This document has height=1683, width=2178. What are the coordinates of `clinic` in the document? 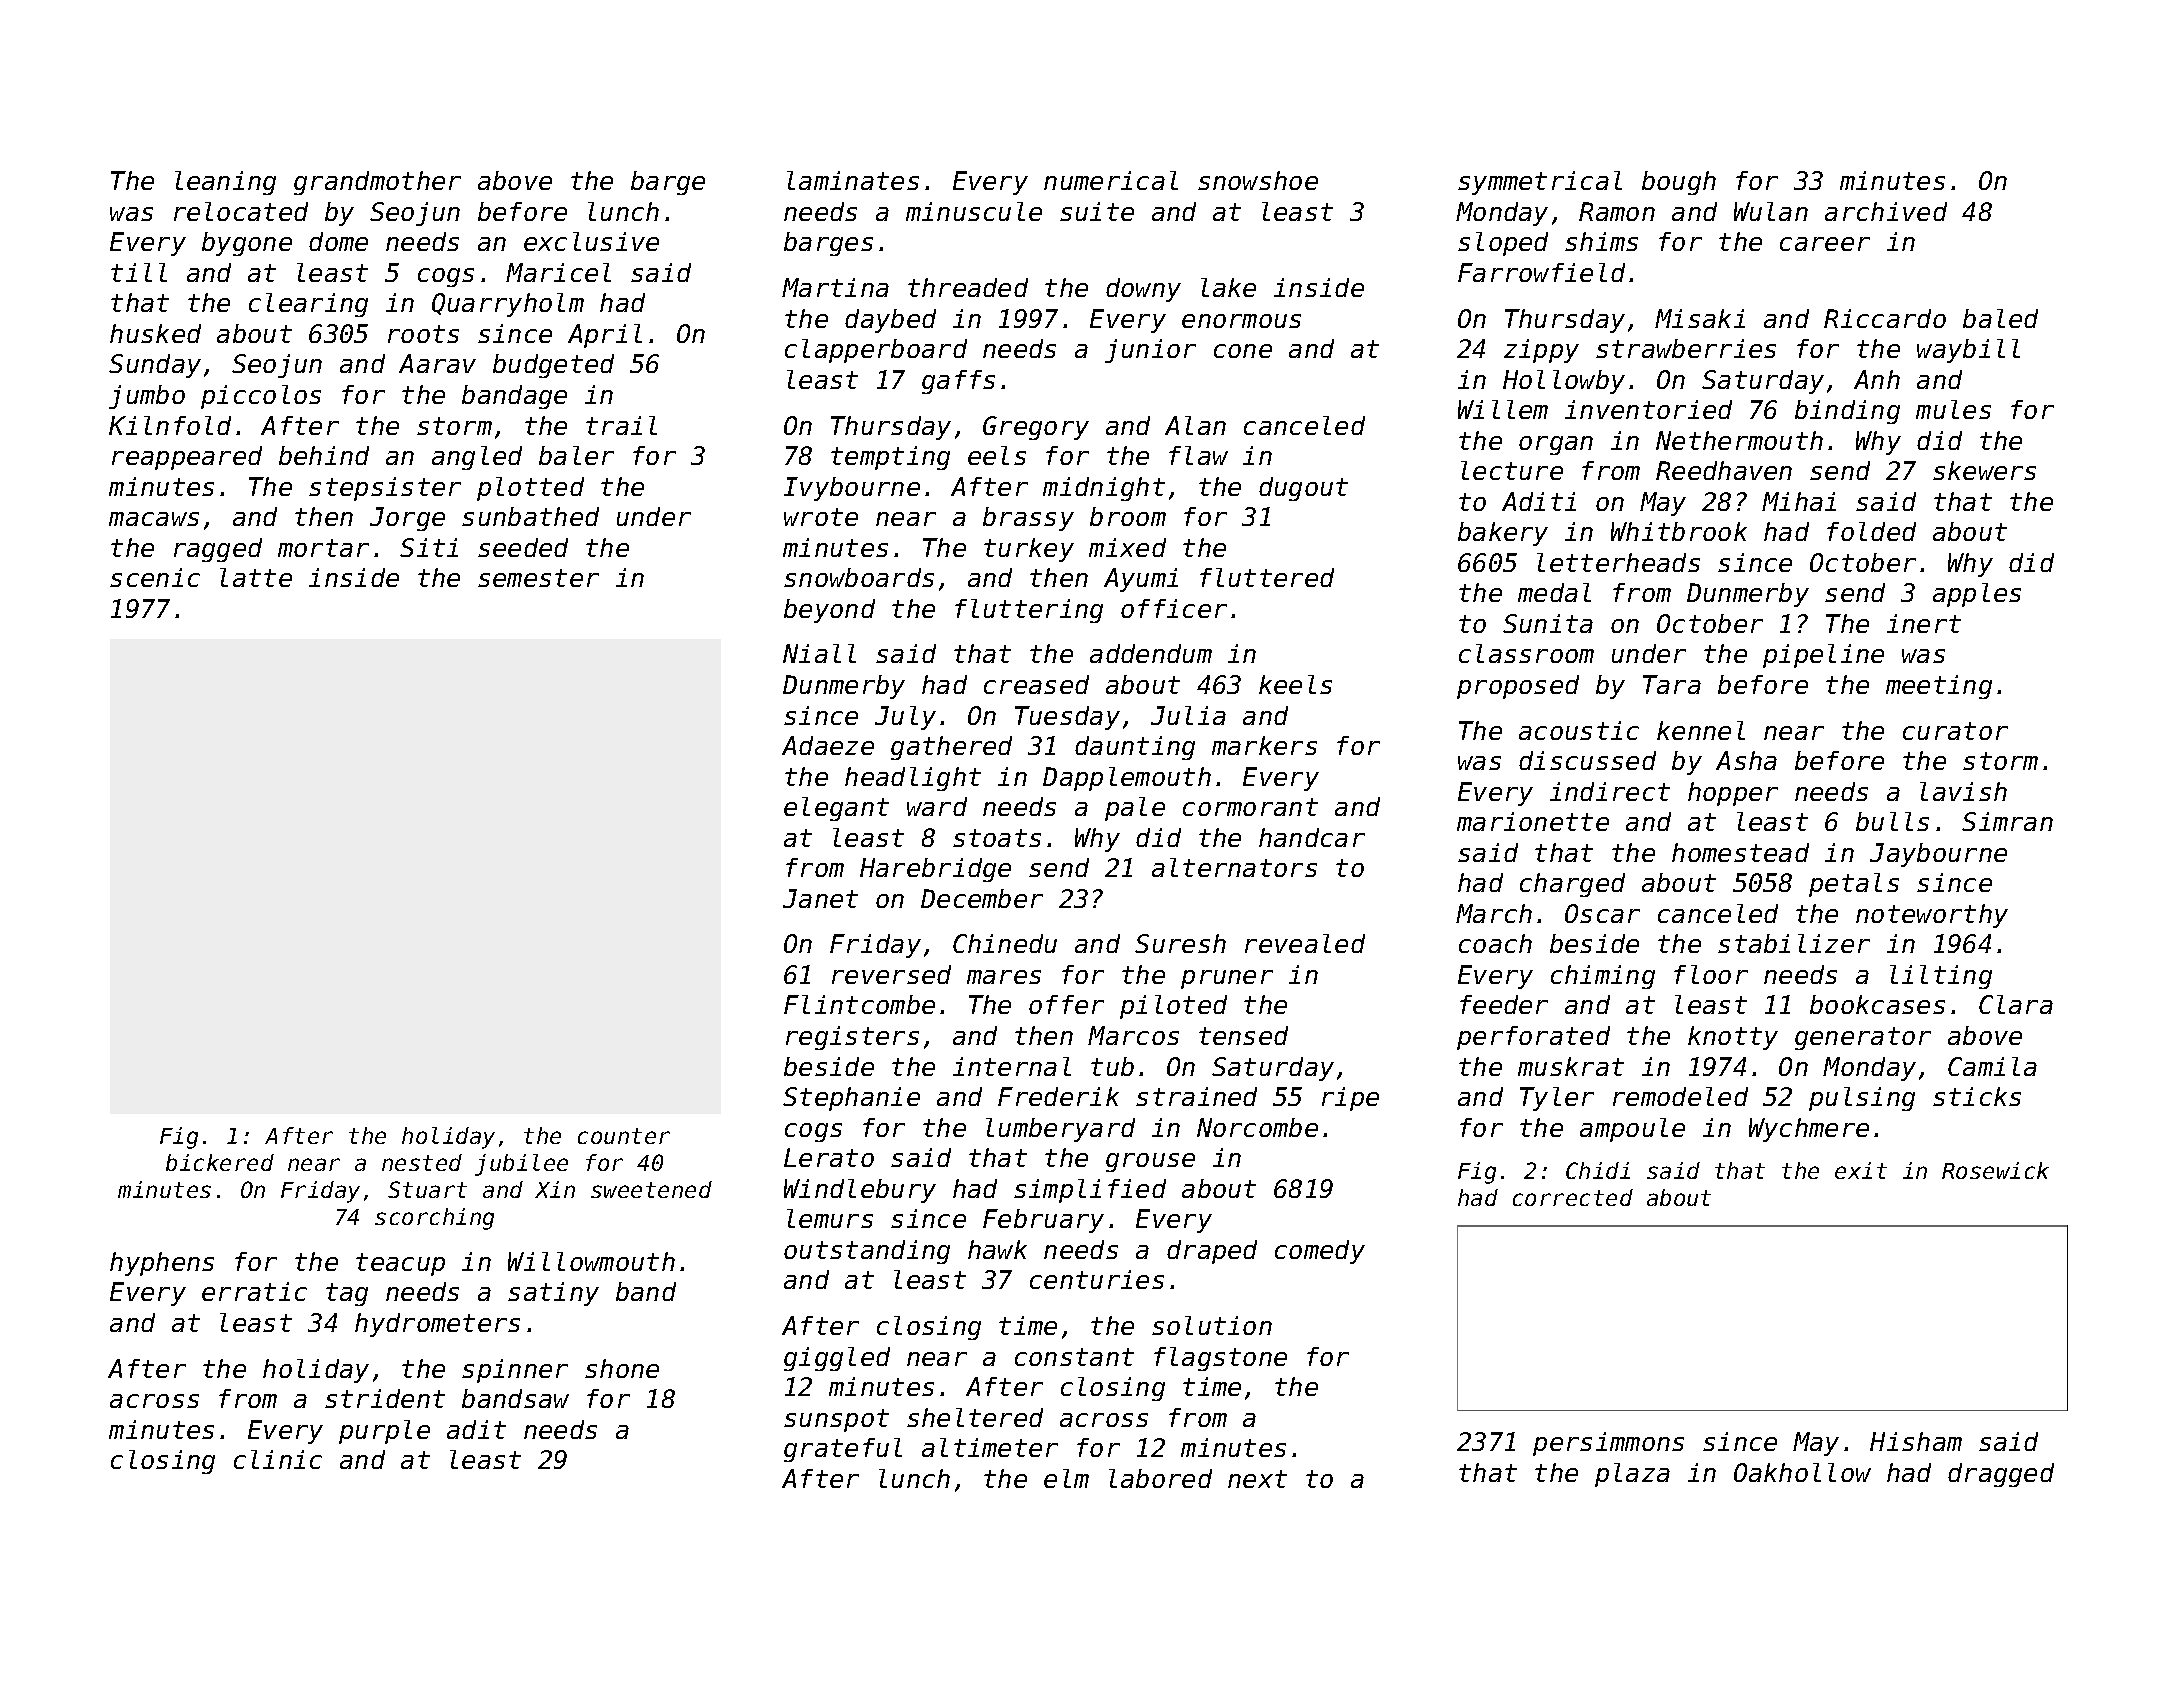 It's located at (278, 1459).
